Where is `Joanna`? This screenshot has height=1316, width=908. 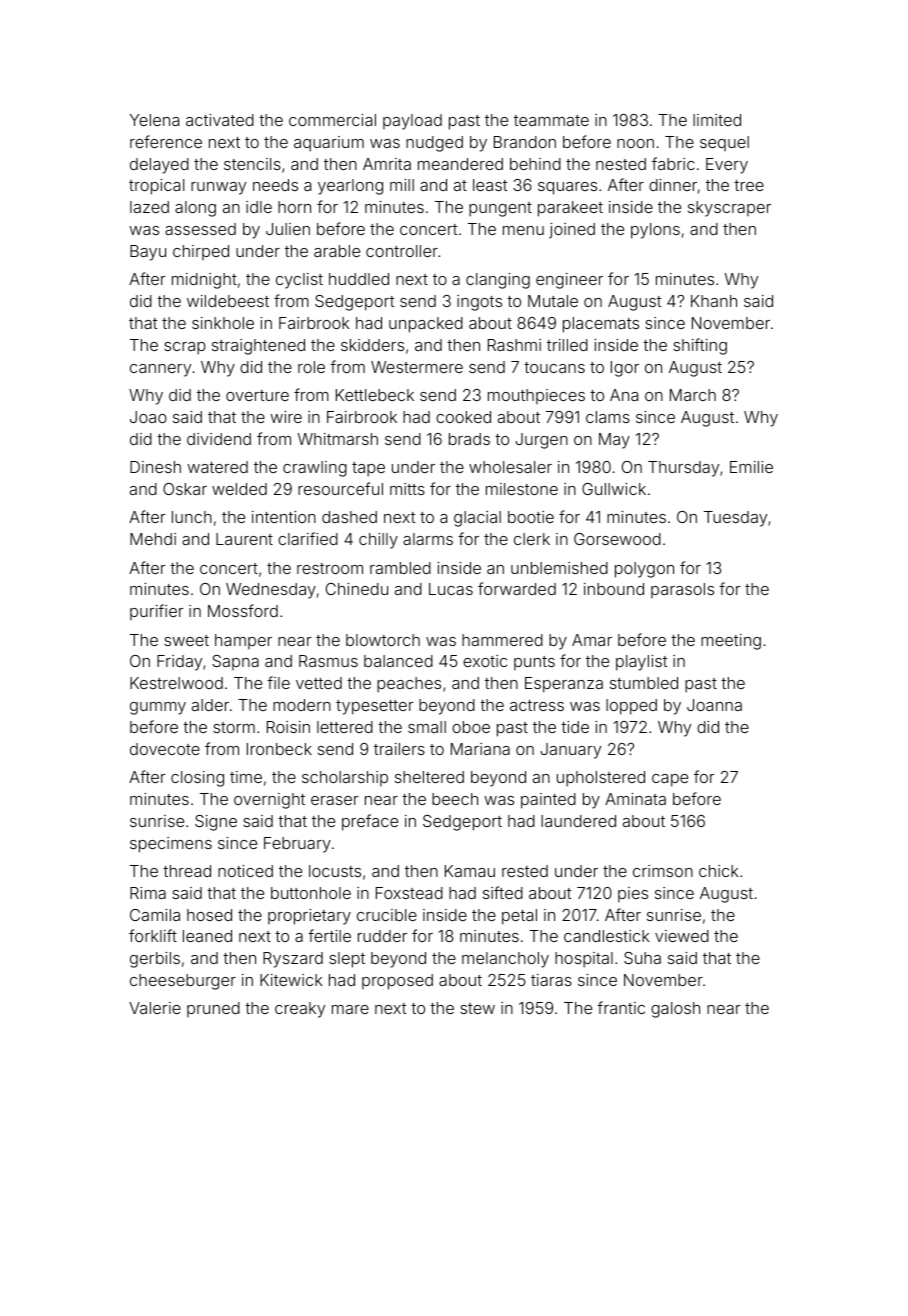 Joanna is located at coordinates (714, 705).
